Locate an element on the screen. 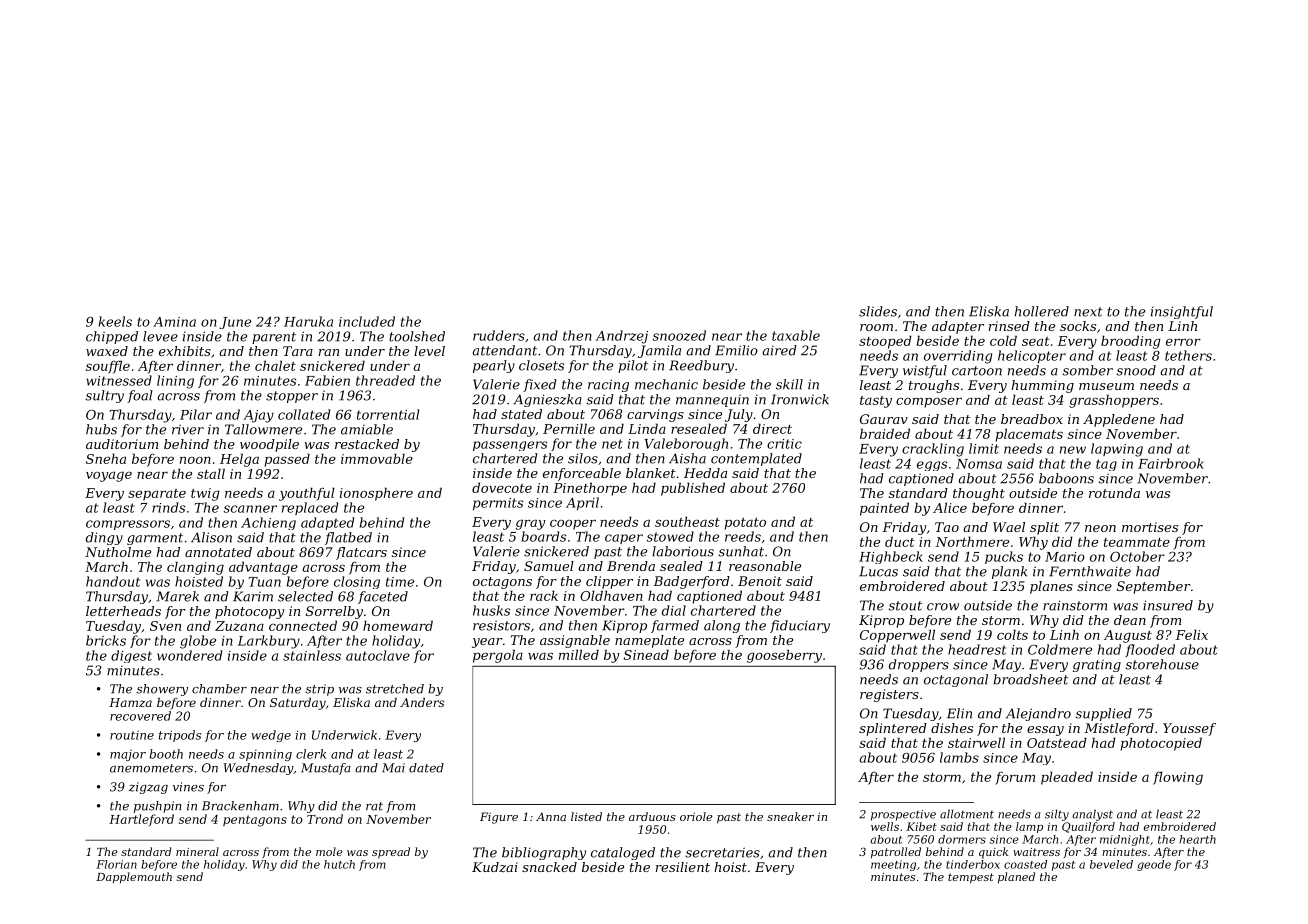 The width and height of the screenshot is (1308, 924). Haruka is located at coordinates (308, 321).
